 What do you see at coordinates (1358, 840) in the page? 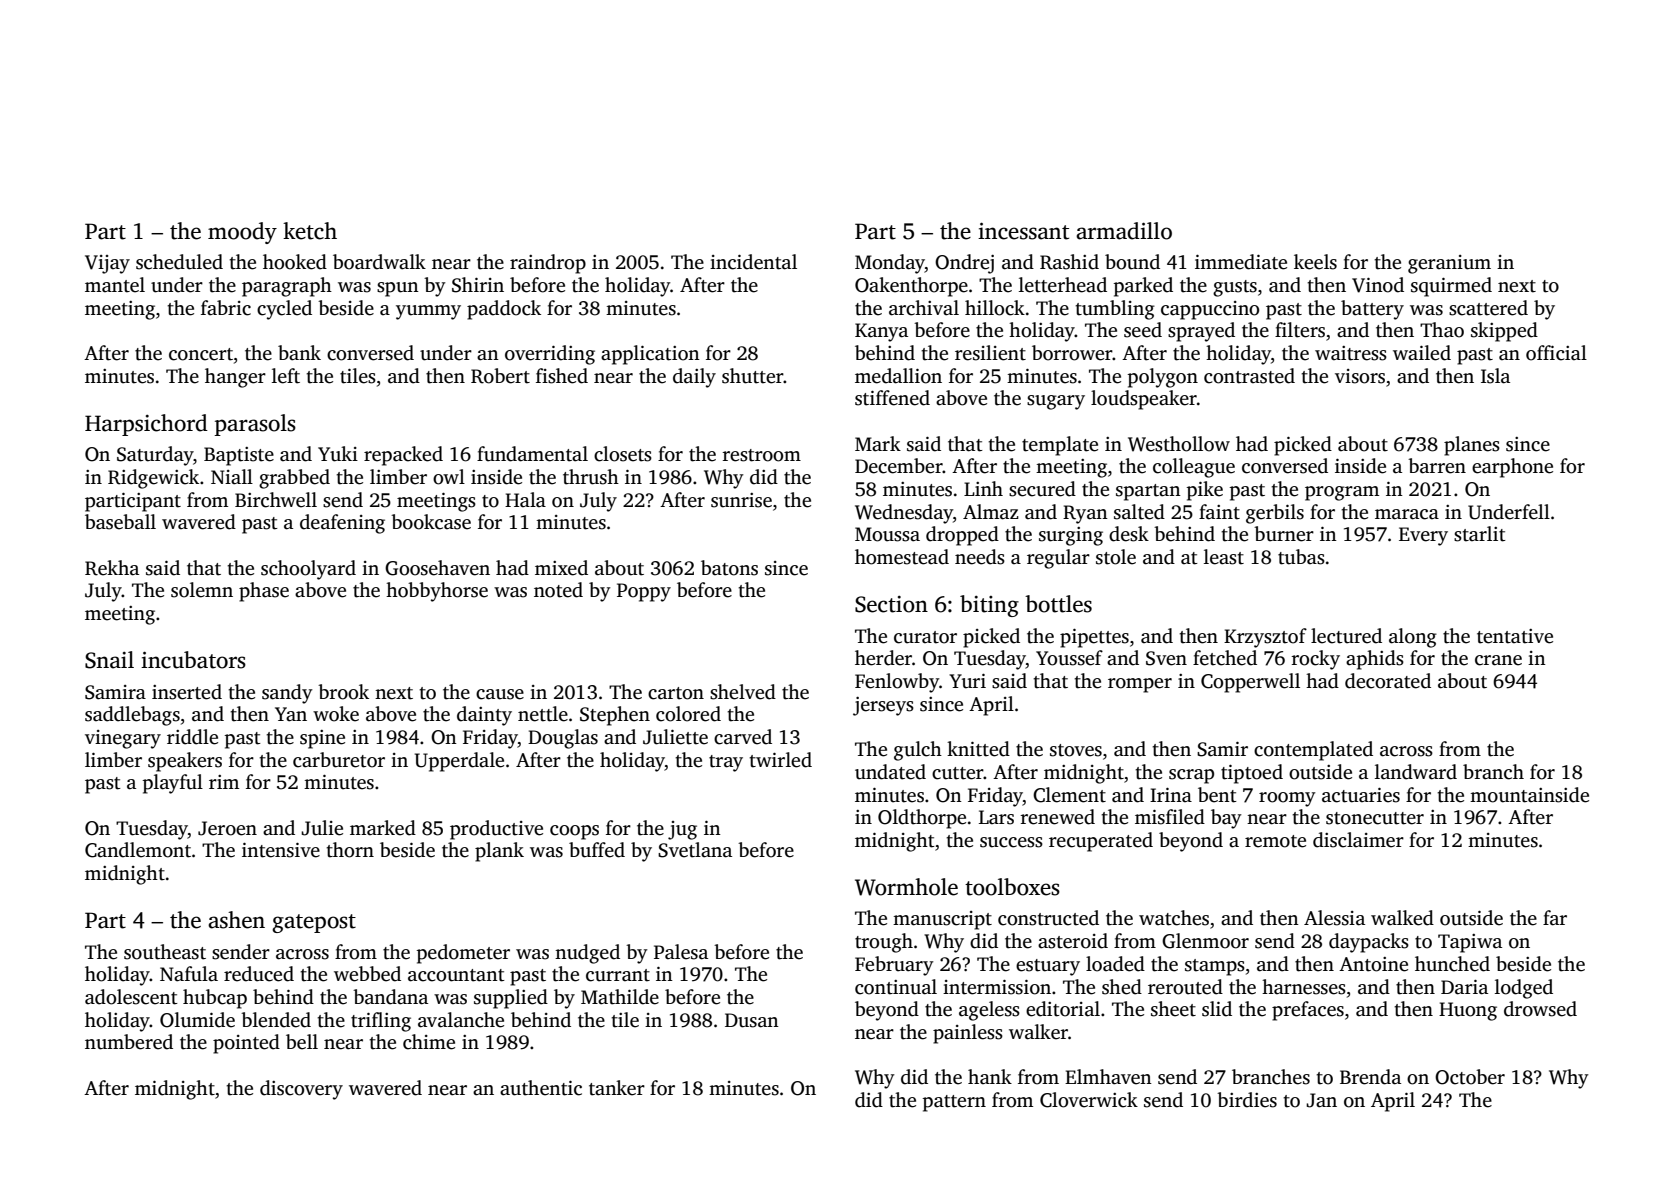
I see `disclaimer` at bounding box center [1358, 840].
